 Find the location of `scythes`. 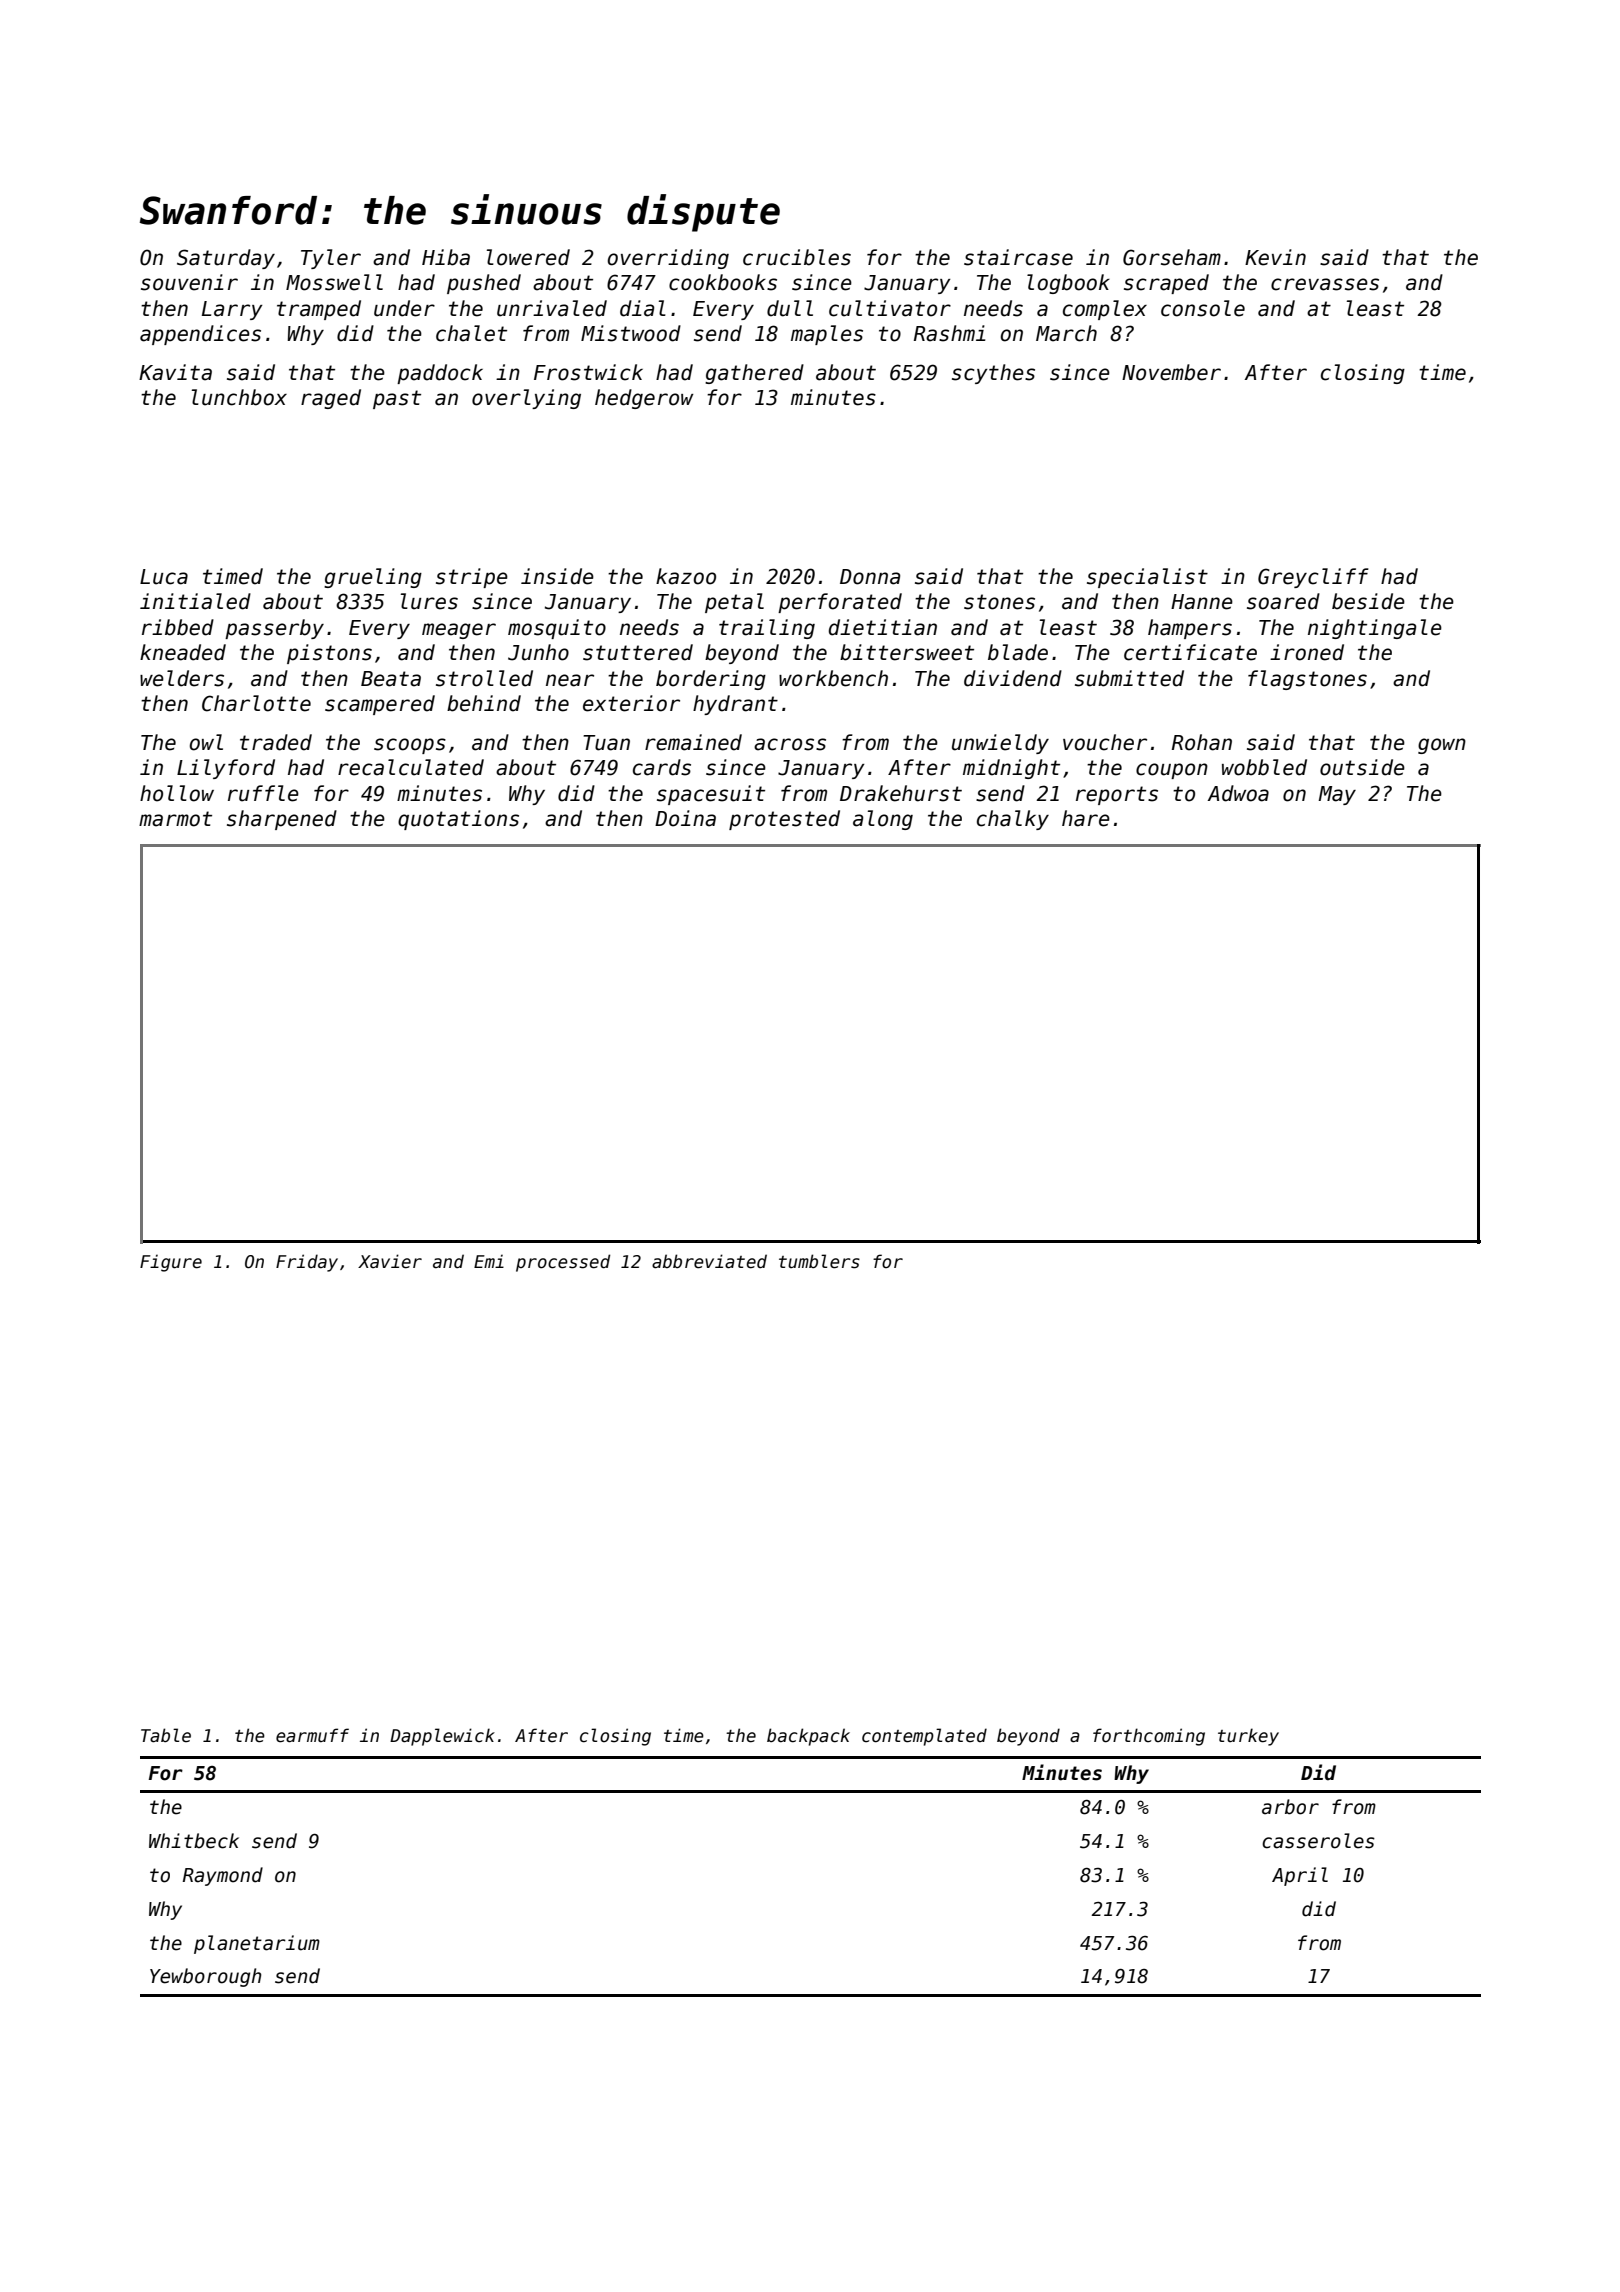

scythes is located at coordinates (993, 374).
